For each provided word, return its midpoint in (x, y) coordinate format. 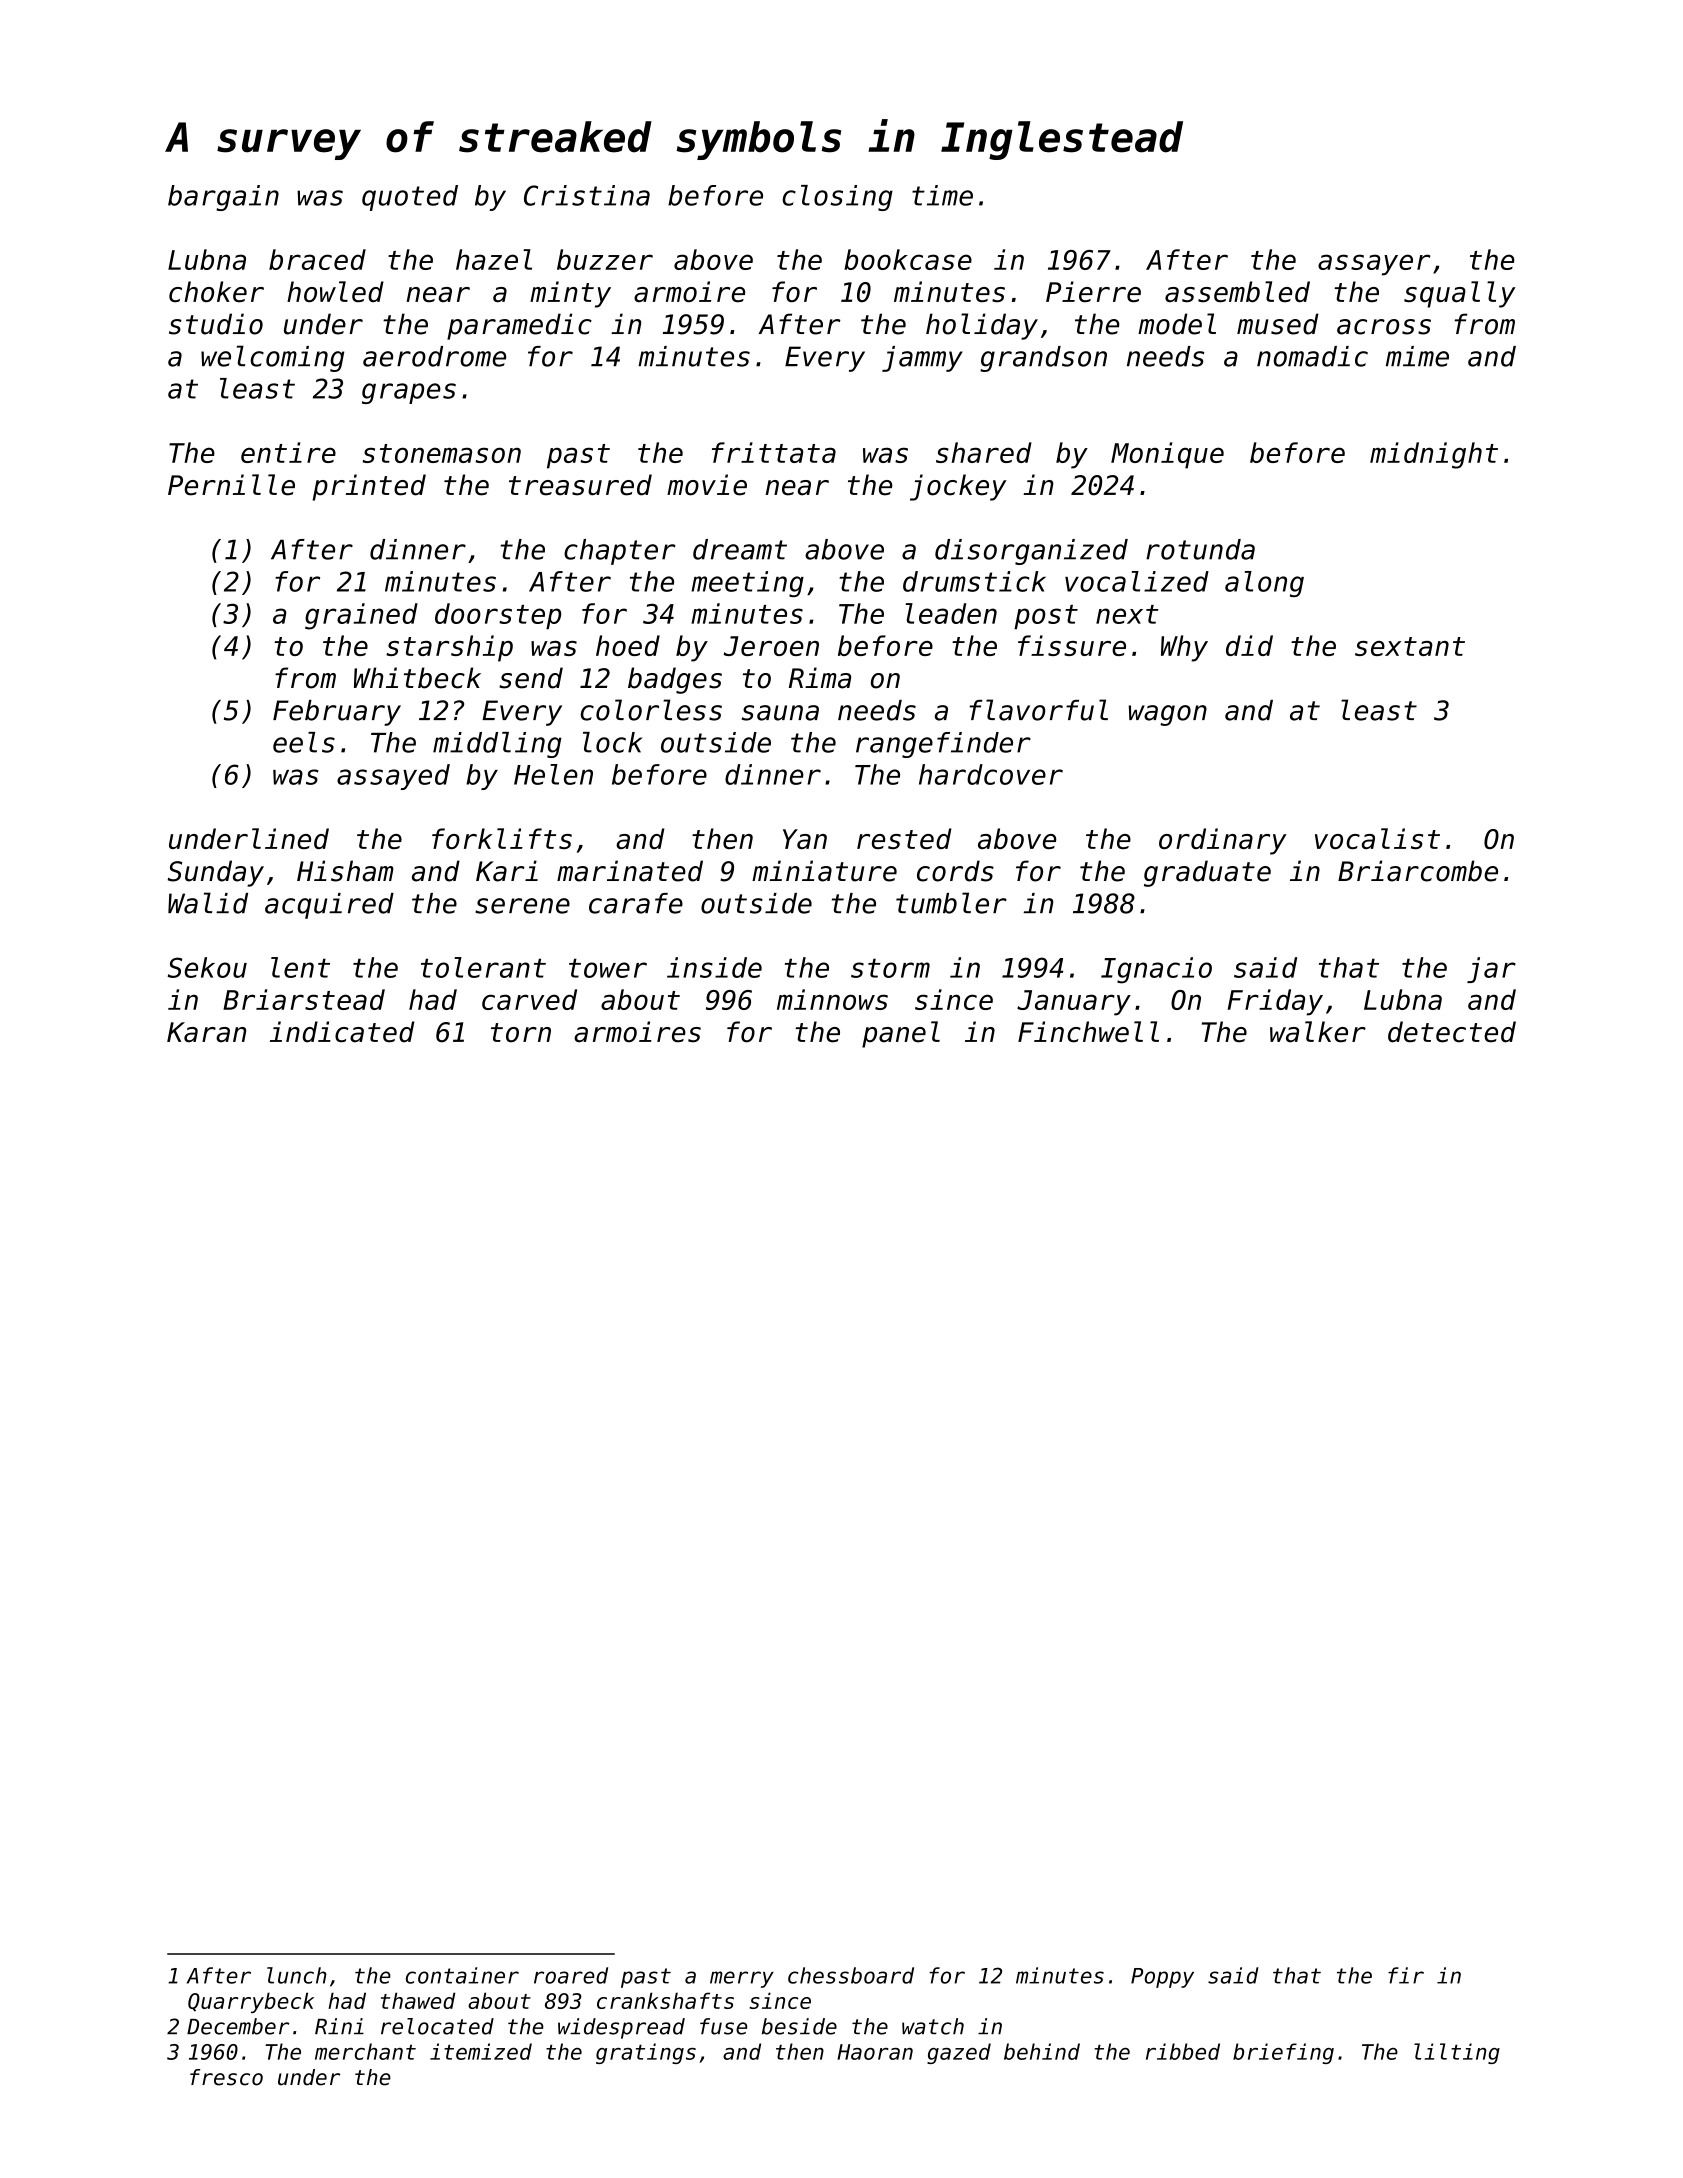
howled (335, 292)
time (942, 195)
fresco (226, 2077)
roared (571, 1975)
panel (901, 1034)
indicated (342, 1032)
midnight (1434, 455)
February (337, 713)
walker (1318, 1032)
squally (1460, 294)
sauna (780, 713)
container (462, 1975)
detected (1452, 1032)
